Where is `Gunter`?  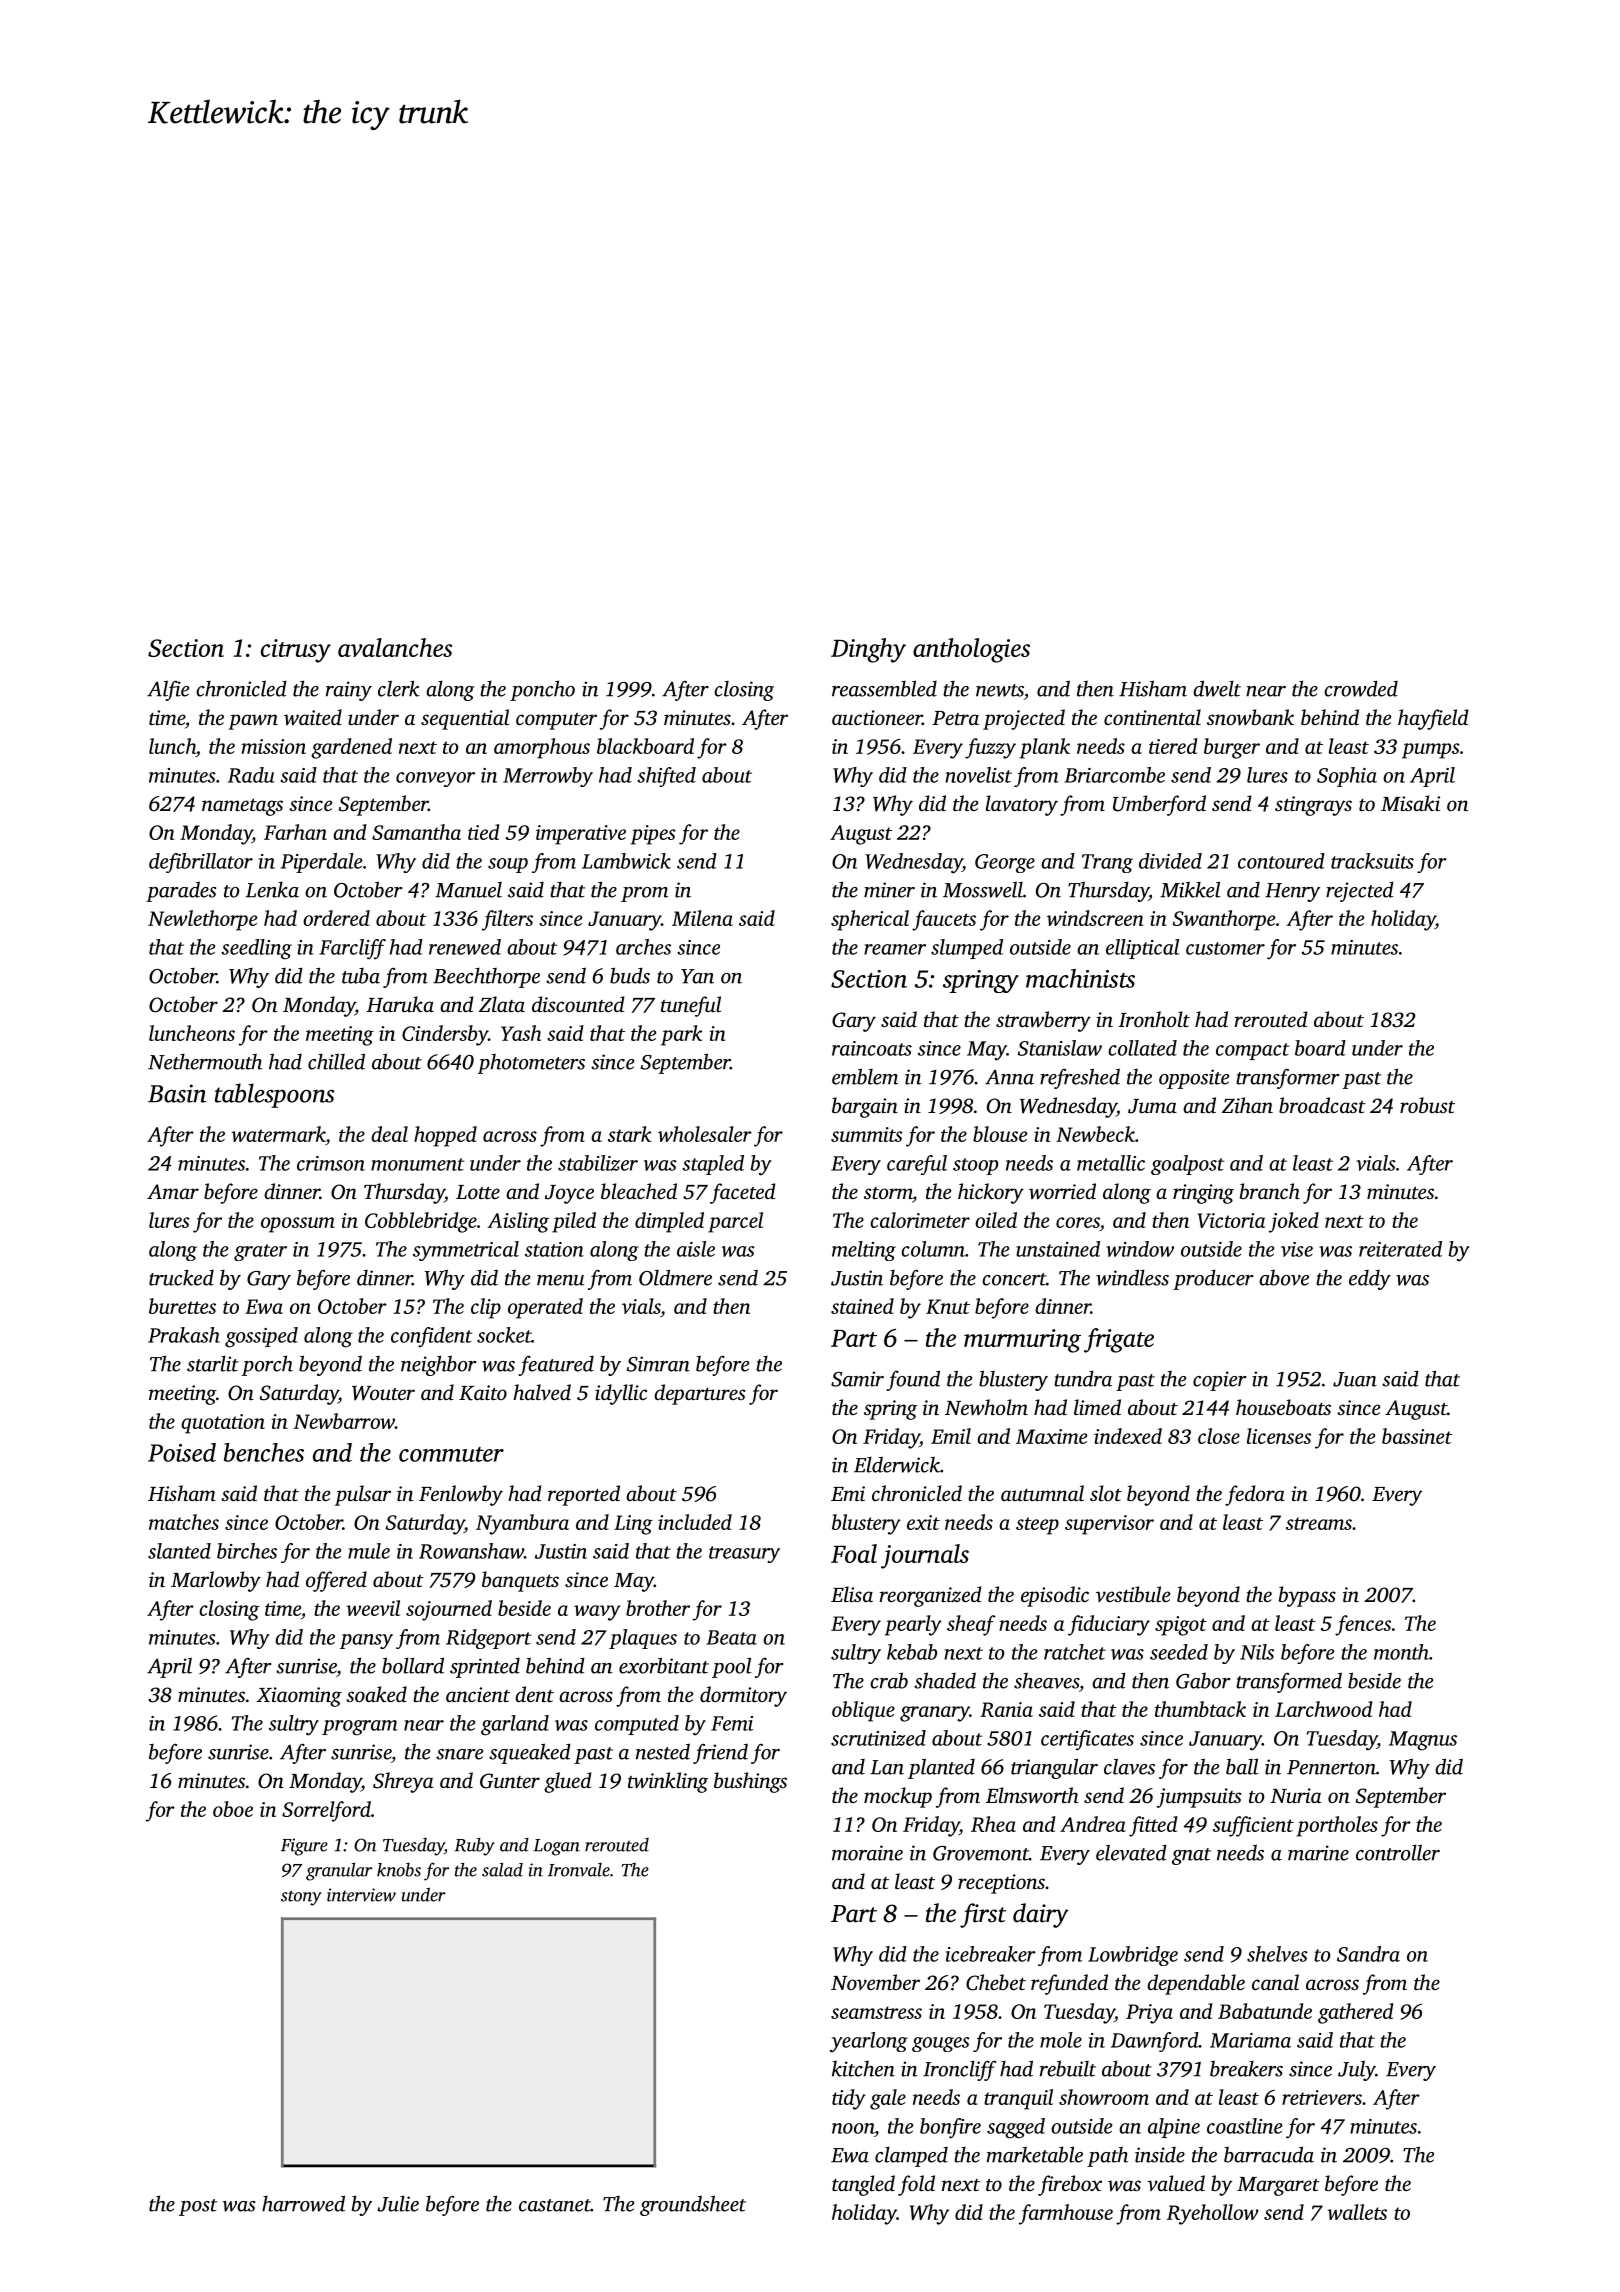 Gunter is located at coordinates (510, 1781).
